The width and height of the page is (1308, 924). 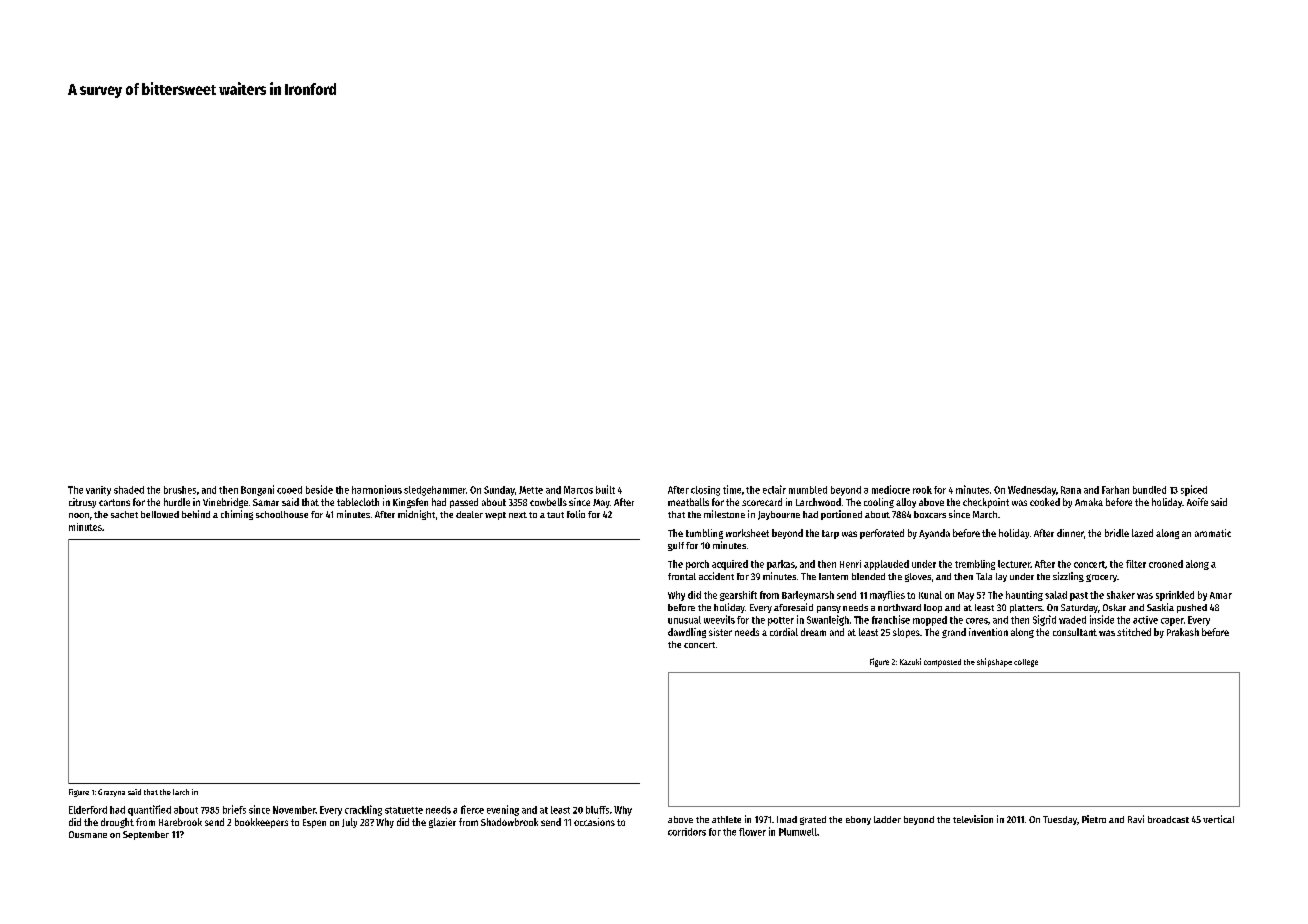 What do you see at coordinates (787, 819) in the page?
I see `Imad` at bounding box center [787, 819].
